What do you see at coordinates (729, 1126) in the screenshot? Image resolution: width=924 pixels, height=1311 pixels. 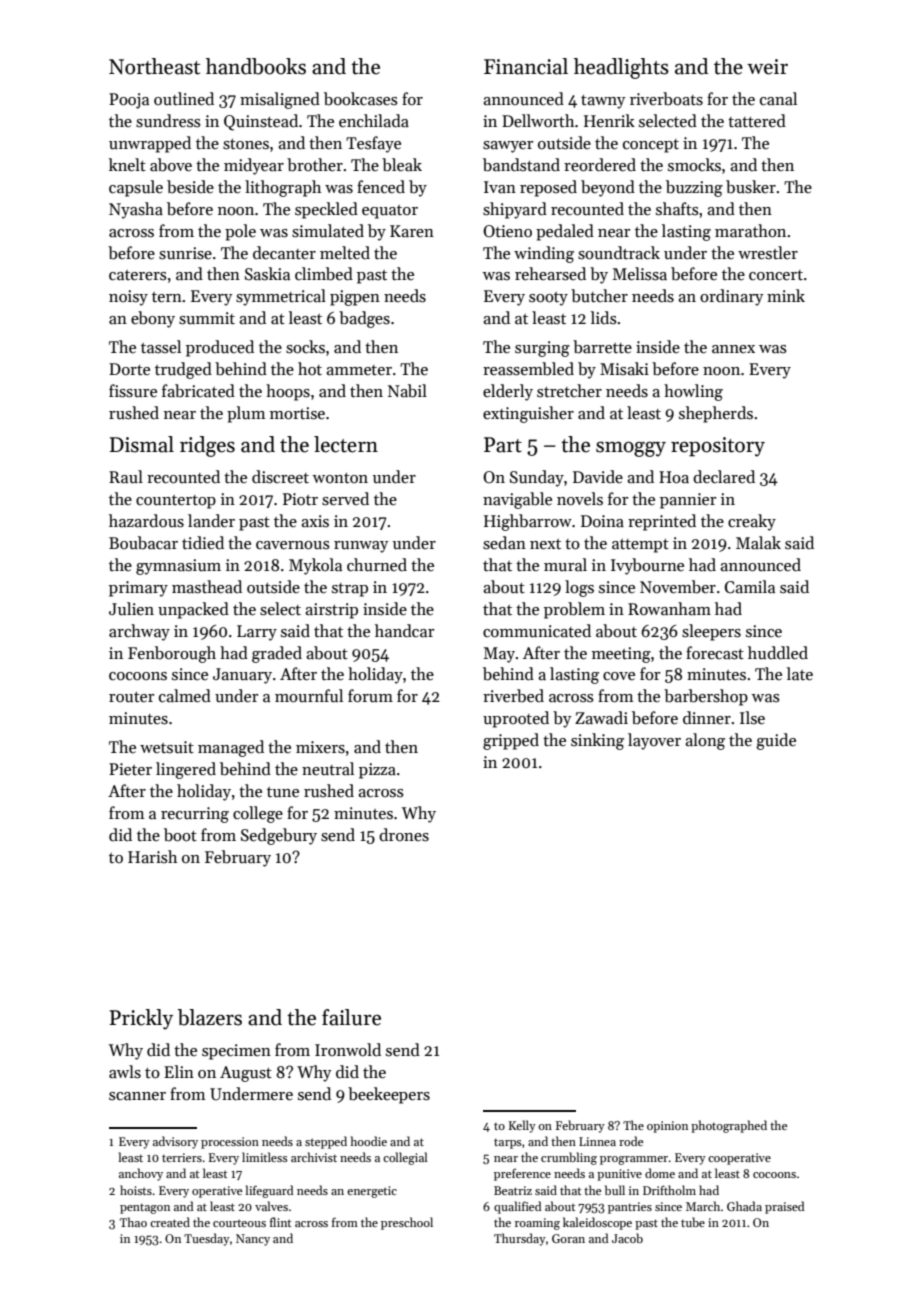 I see `photographed` at bounding box center [729, 1126].
